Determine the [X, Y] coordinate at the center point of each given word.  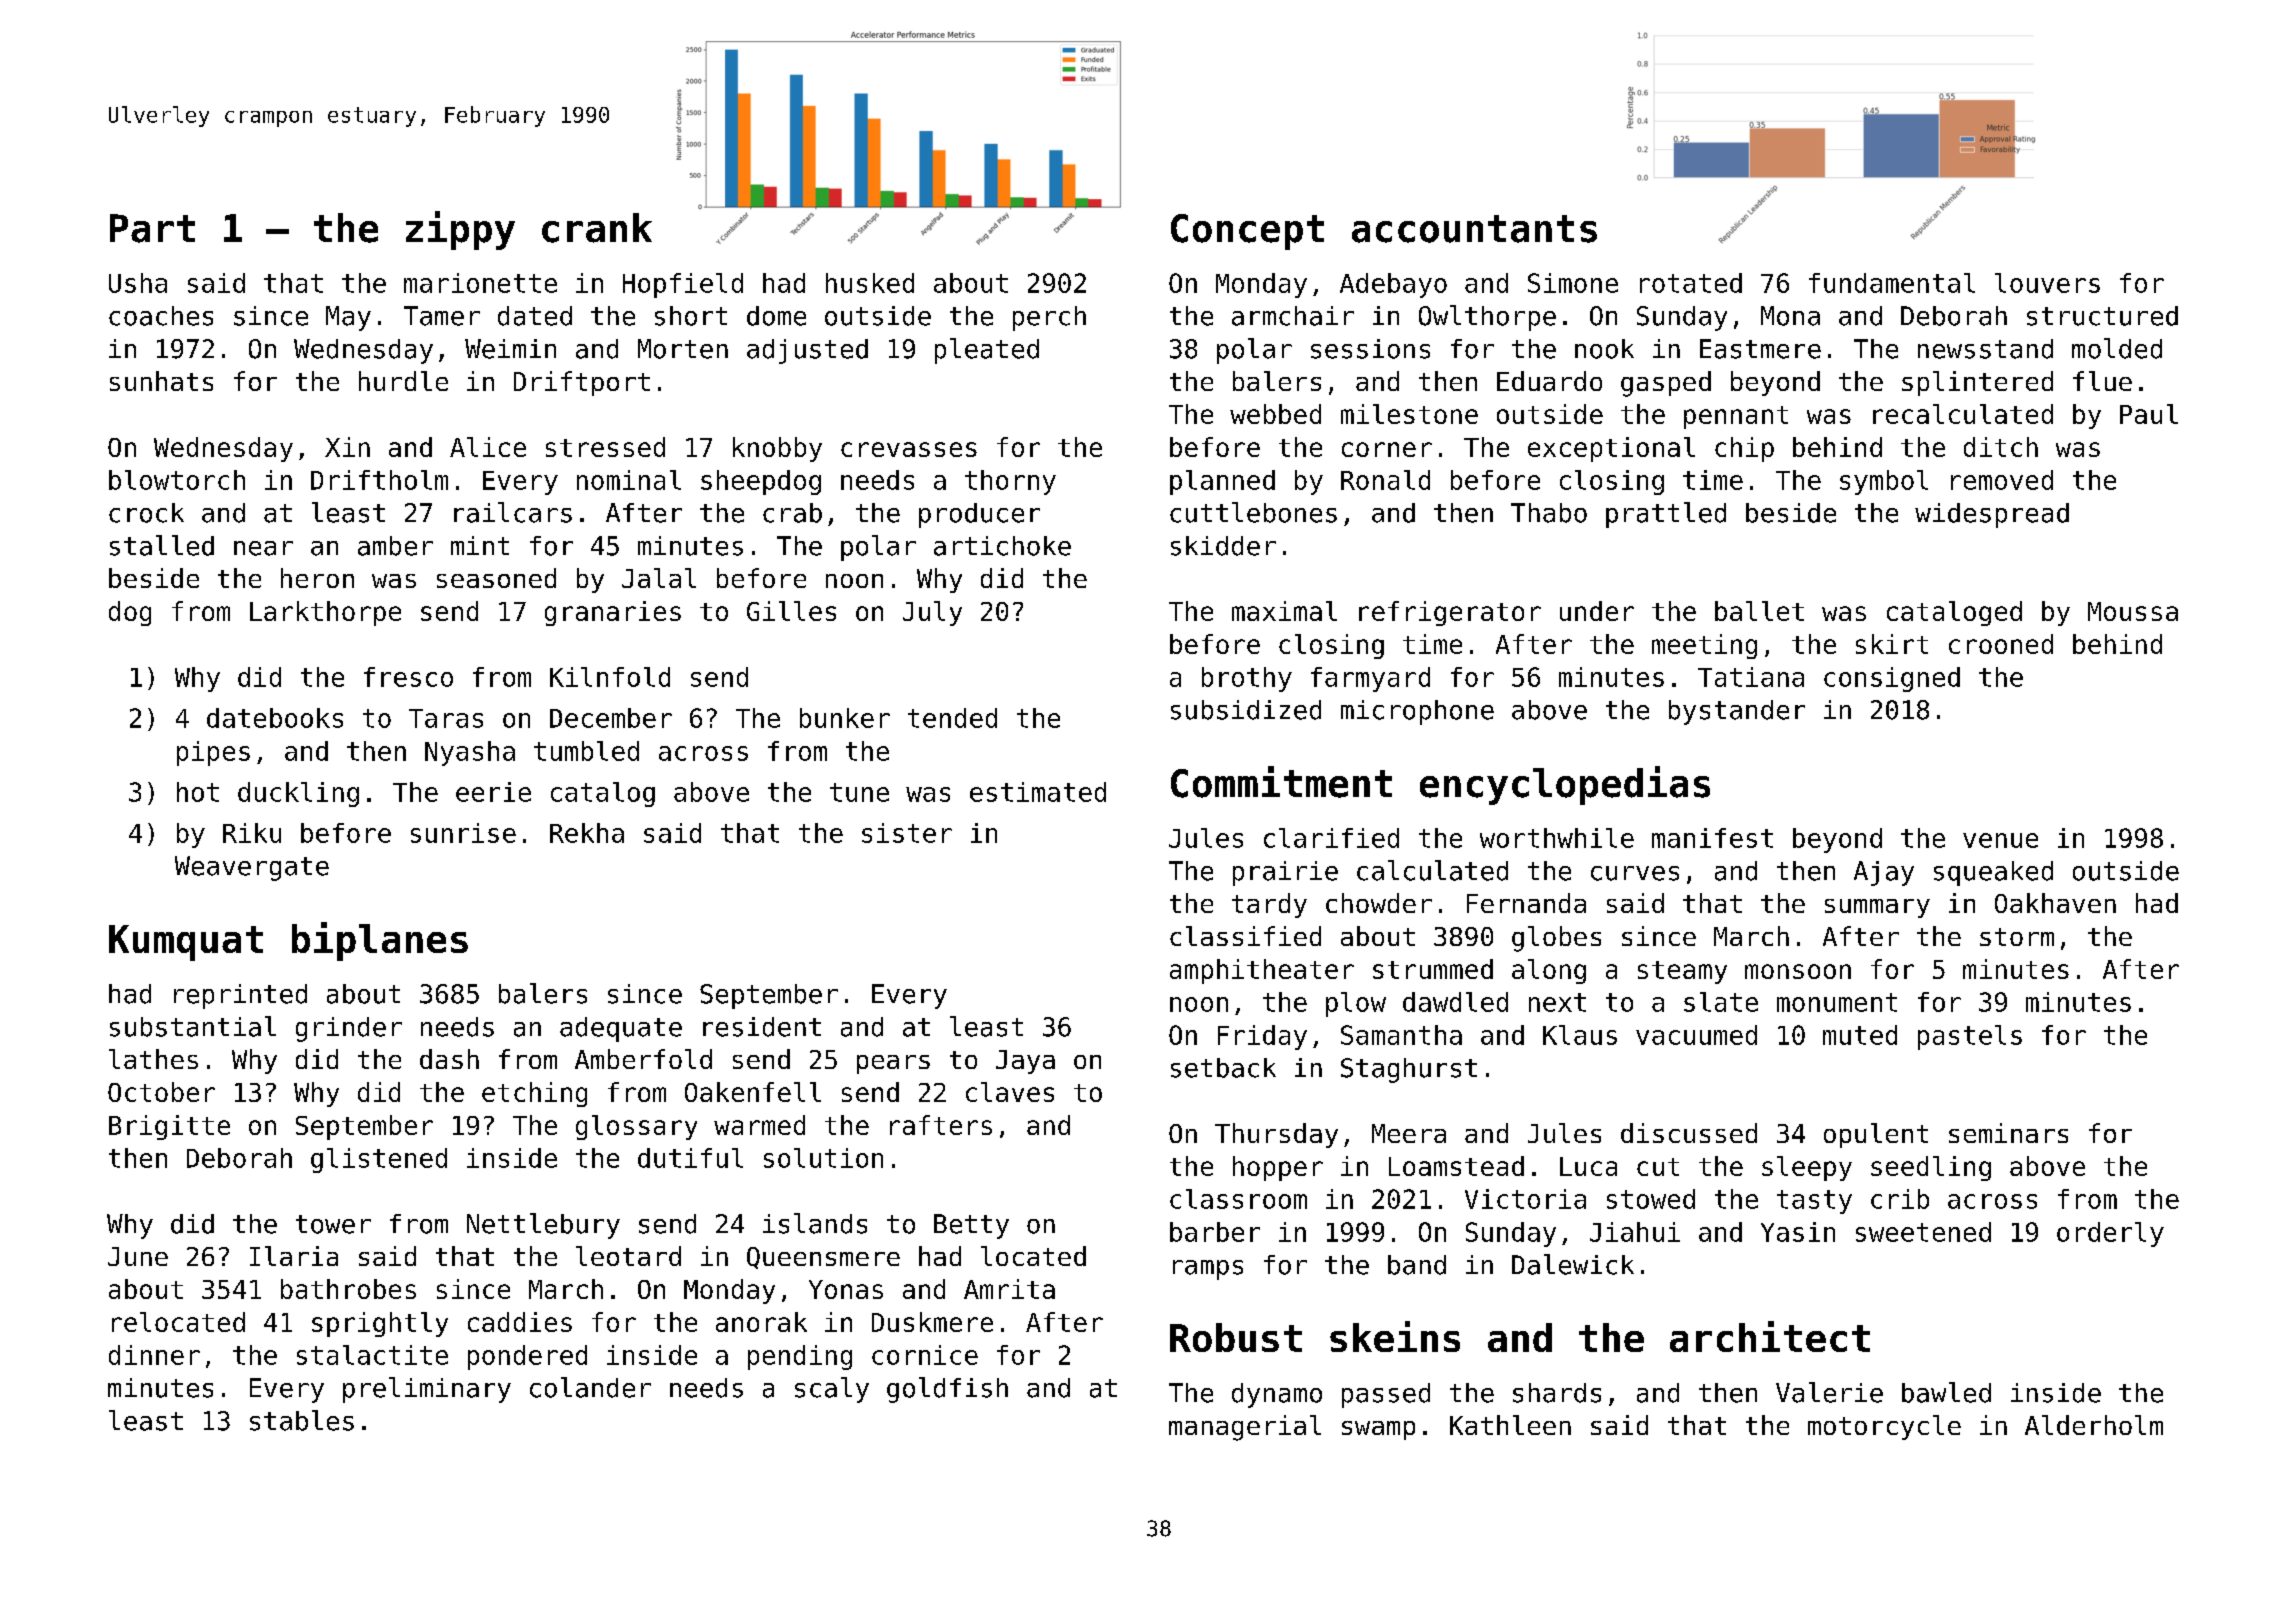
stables [302, 1420]
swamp [1378, 1430]
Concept [1247, 232]
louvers [2047, 283]
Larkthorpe [325, 613]
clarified [1331, 838]
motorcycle [1884, 1427]
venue [2000, 840]
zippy [460, 230]
